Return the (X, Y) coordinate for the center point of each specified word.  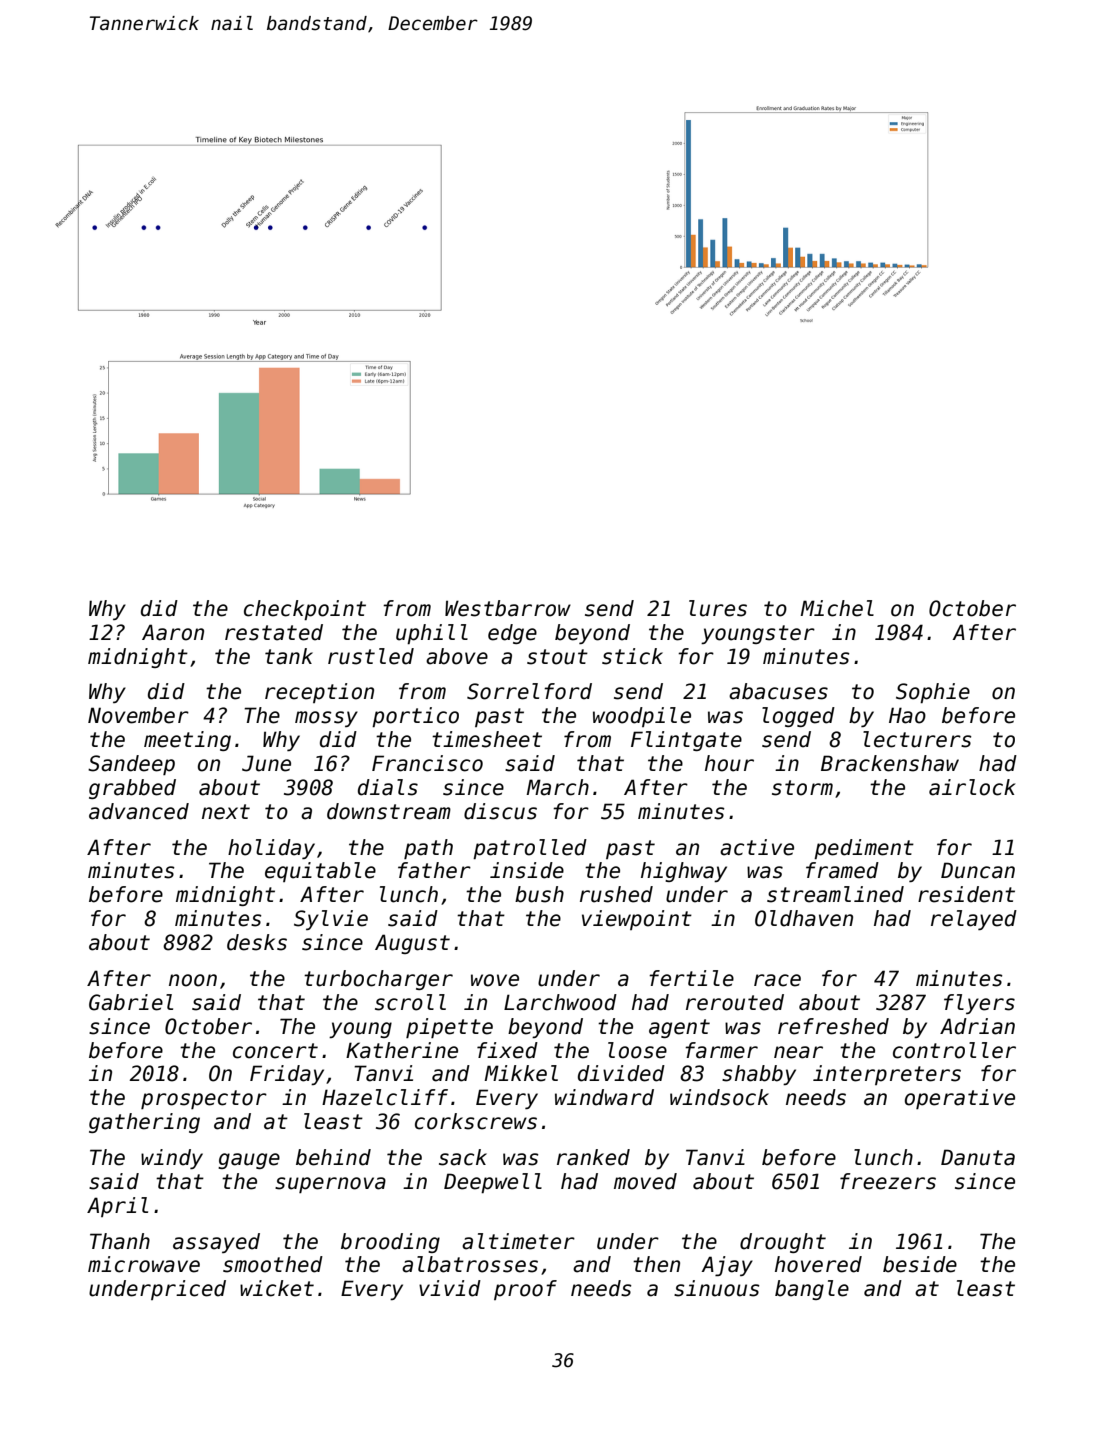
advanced (139, 811)
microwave (144, 1264)
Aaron (173, 632)
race (777, 980)
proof (525, 1290)
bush (539, 894)
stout (557, 657)
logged (798, 717)
